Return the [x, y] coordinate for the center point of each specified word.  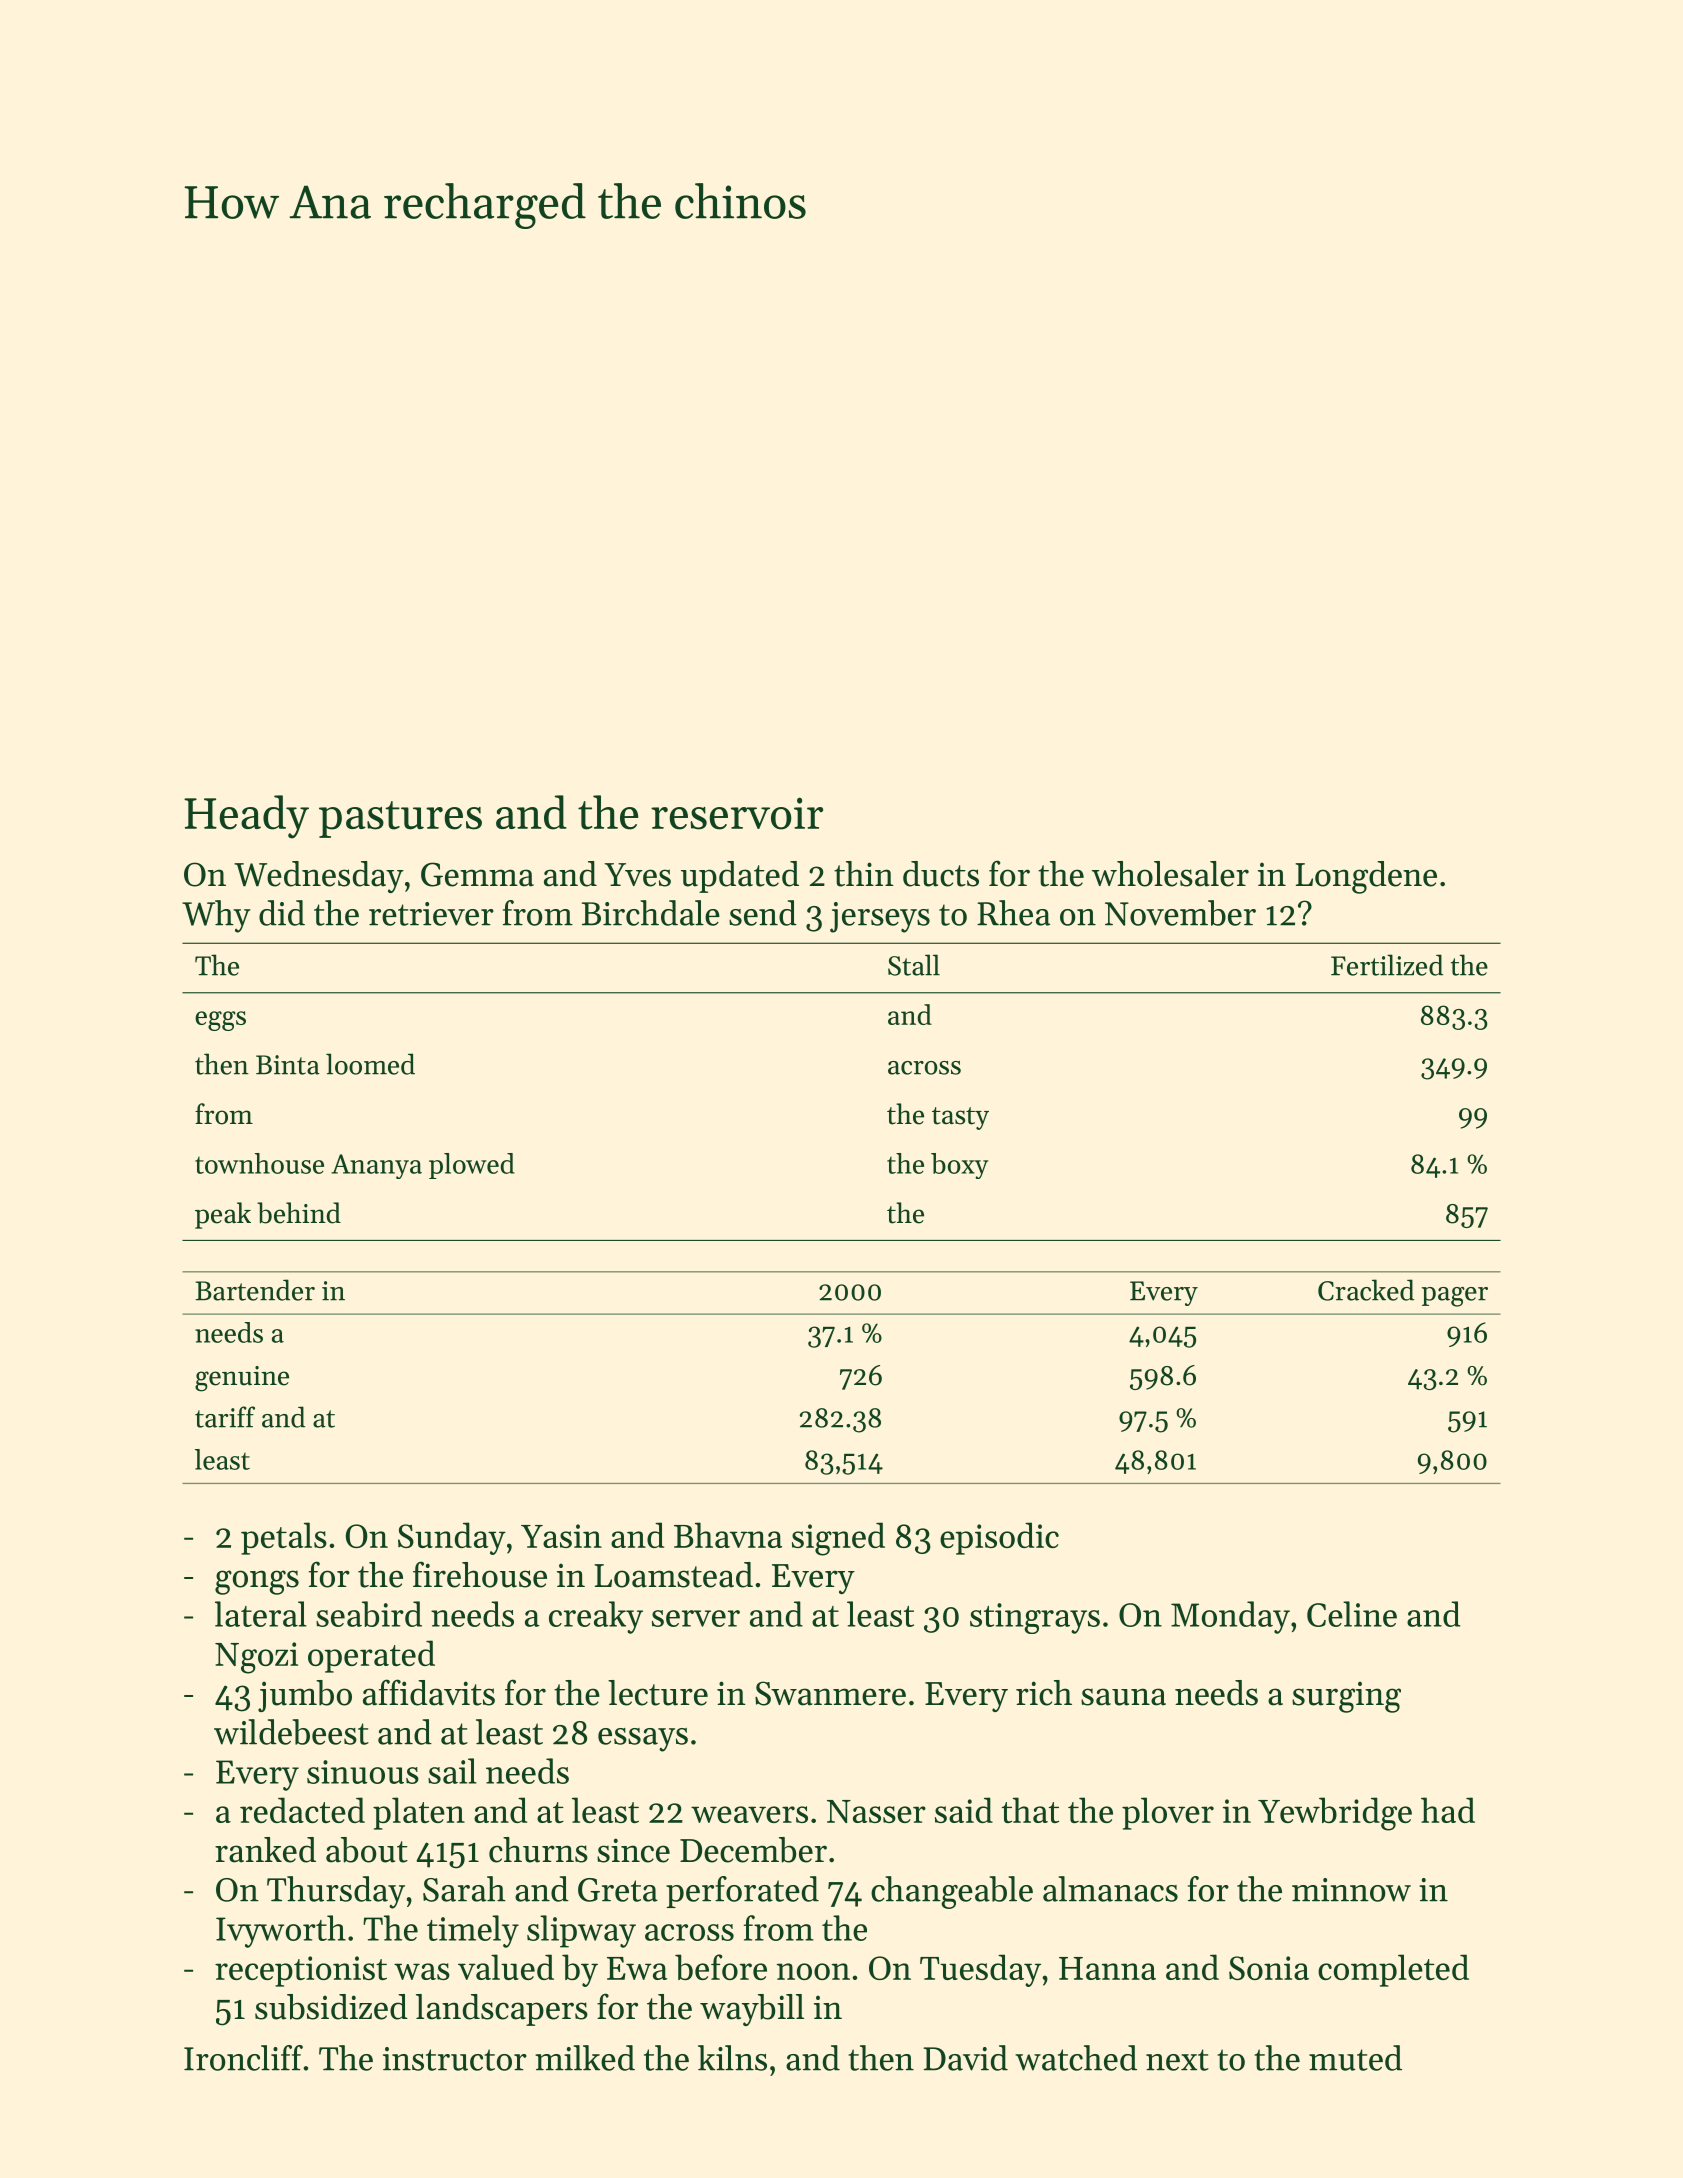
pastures [400, 819]
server [696, 1618]
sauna [1123, 1697]
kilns [732, 2058]
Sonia [1269, 1968]
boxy [959, 1166]
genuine [242, 1379]
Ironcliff [243, 2058]
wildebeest [291, 1732]
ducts [941, 874]
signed [838, 1539]
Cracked [1366, 1290]
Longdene [1366, 877]
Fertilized [1387, 965]
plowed [472, 1166]
